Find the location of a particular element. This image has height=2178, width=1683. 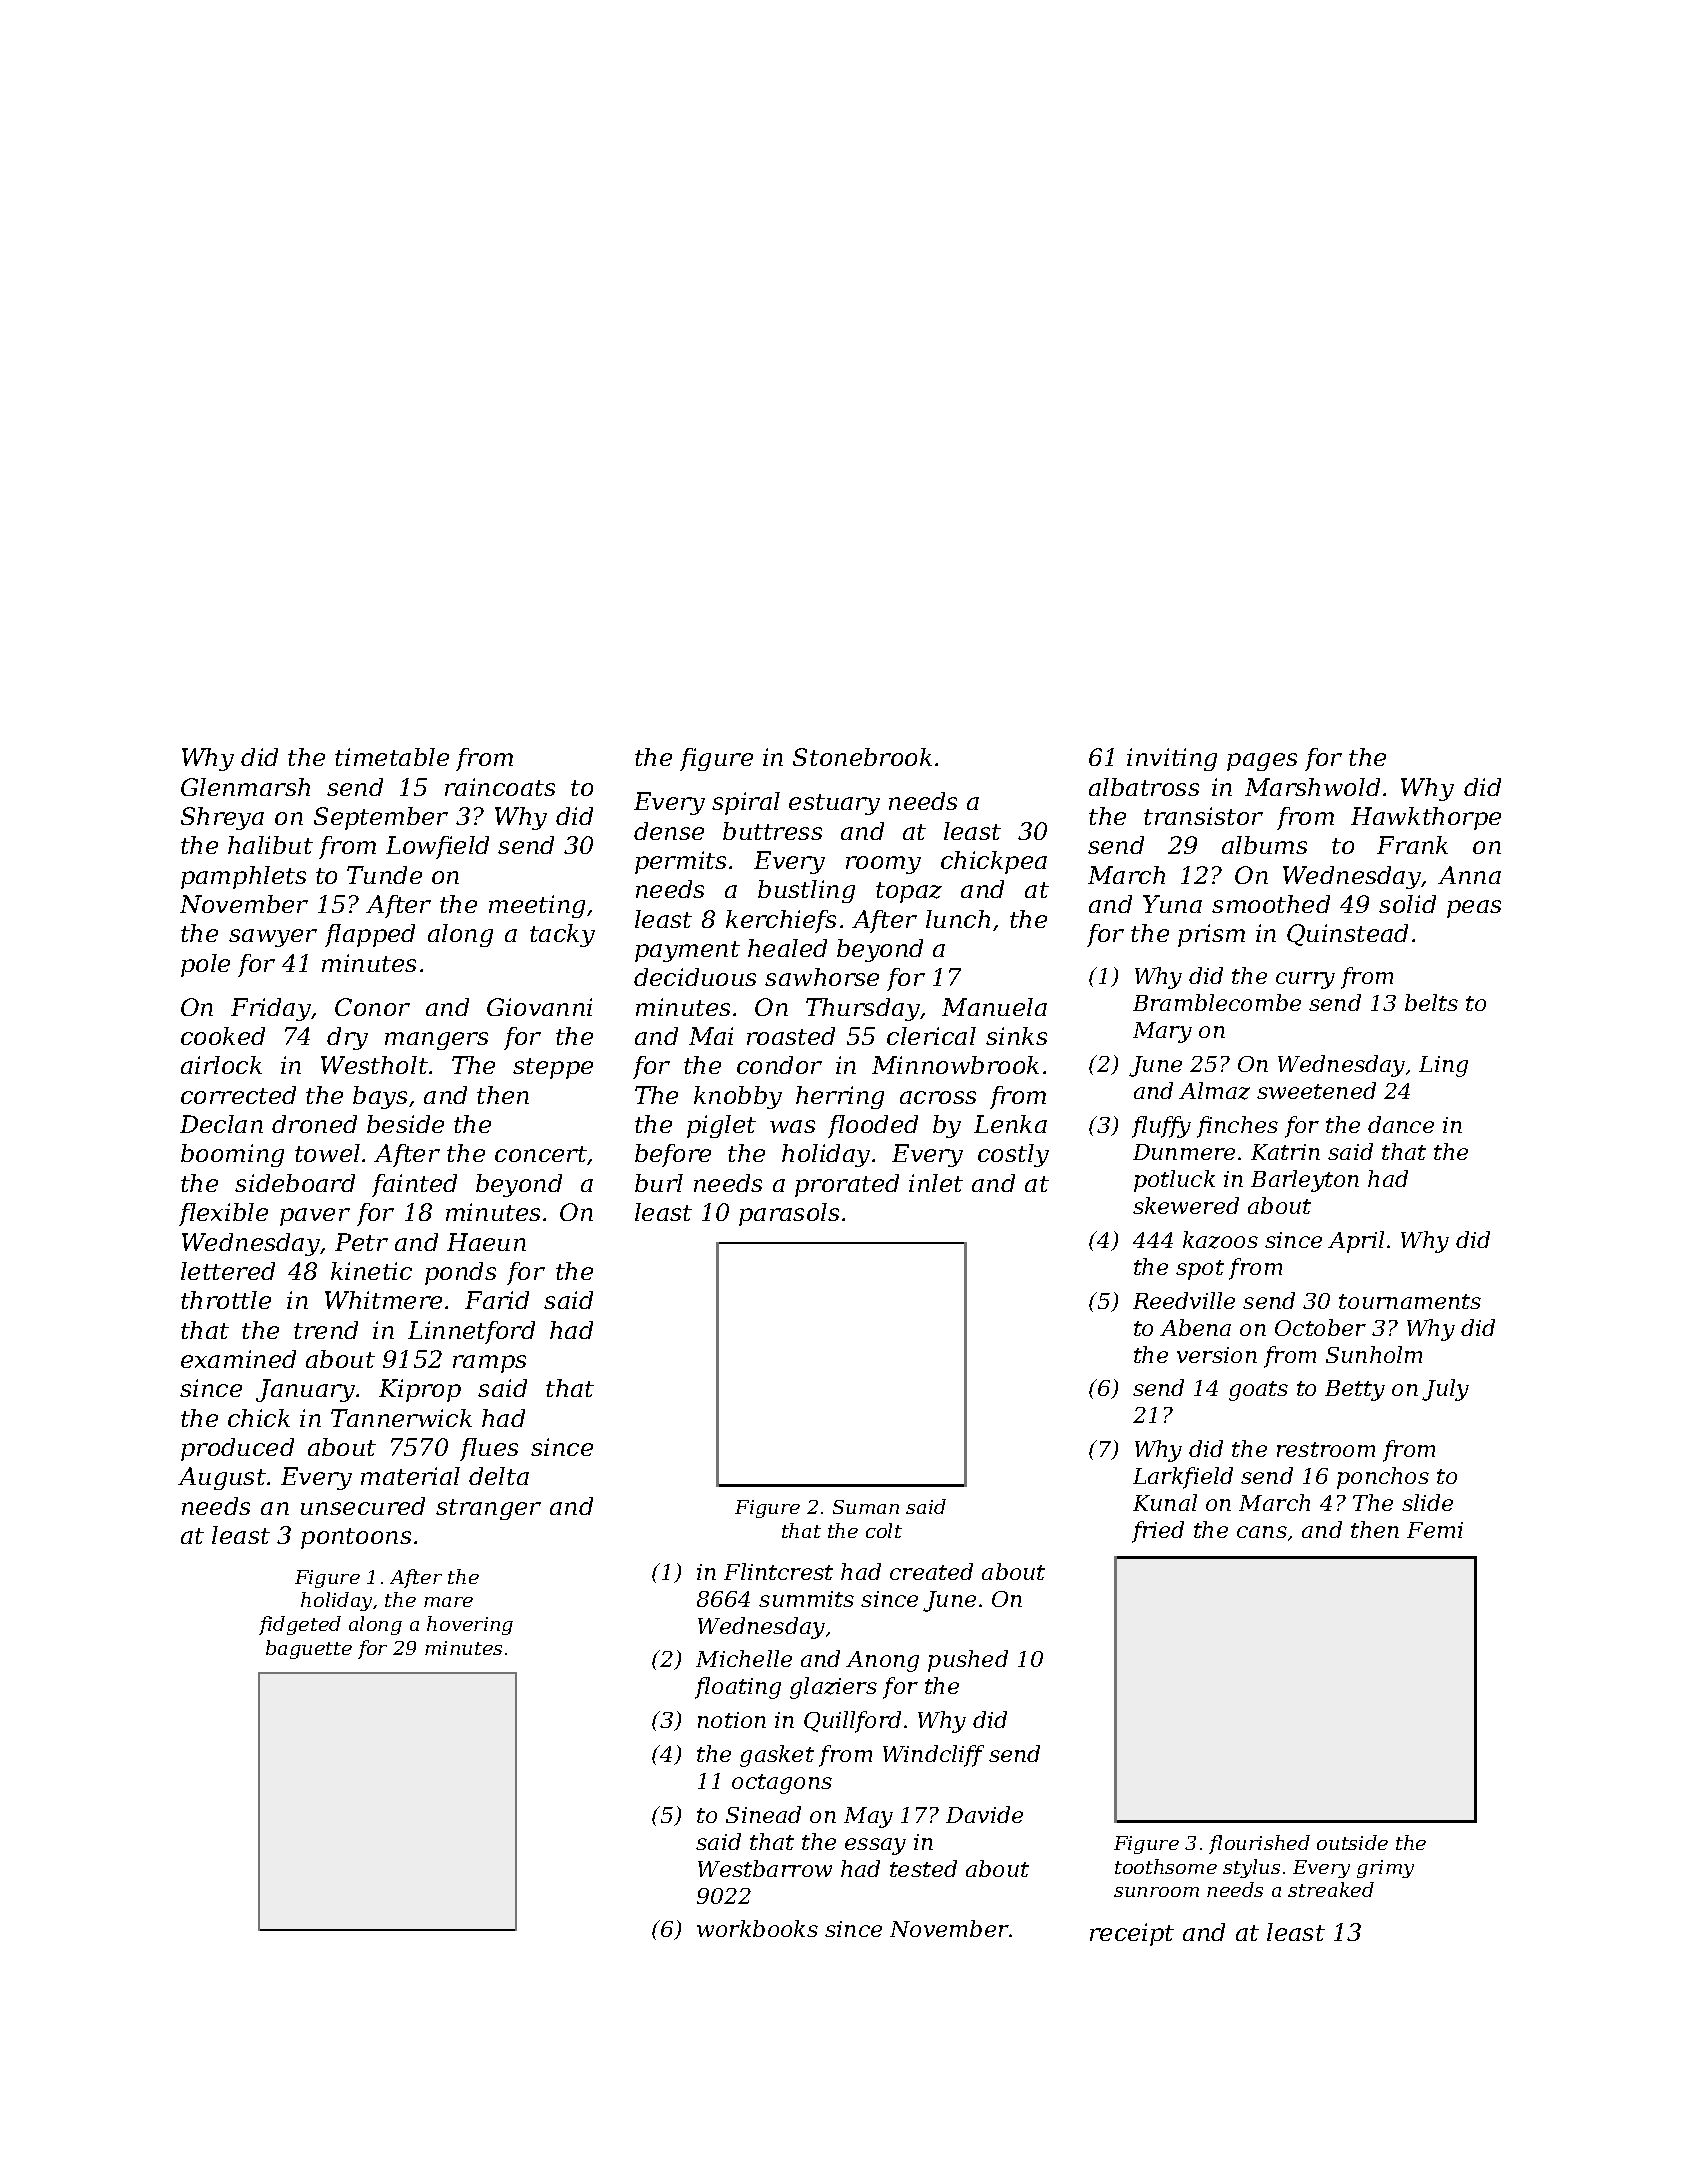

April is located at coordinates (1356, 1242).
